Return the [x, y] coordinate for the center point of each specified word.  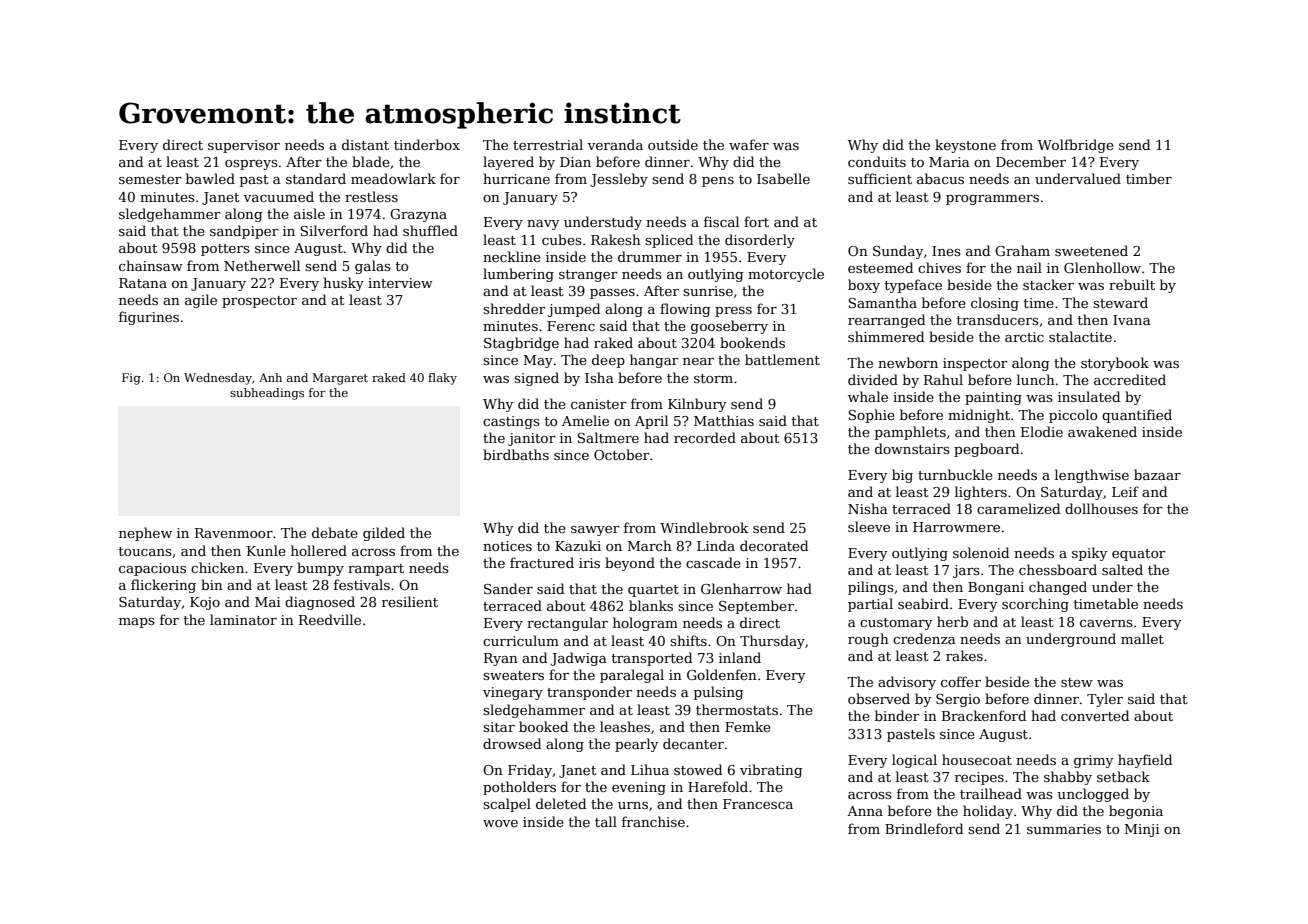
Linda [716, 545]
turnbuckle [955, 474]
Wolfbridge [1076, 146]
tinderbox [427, 144]
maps [137, 623]
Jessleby [619, 180]
